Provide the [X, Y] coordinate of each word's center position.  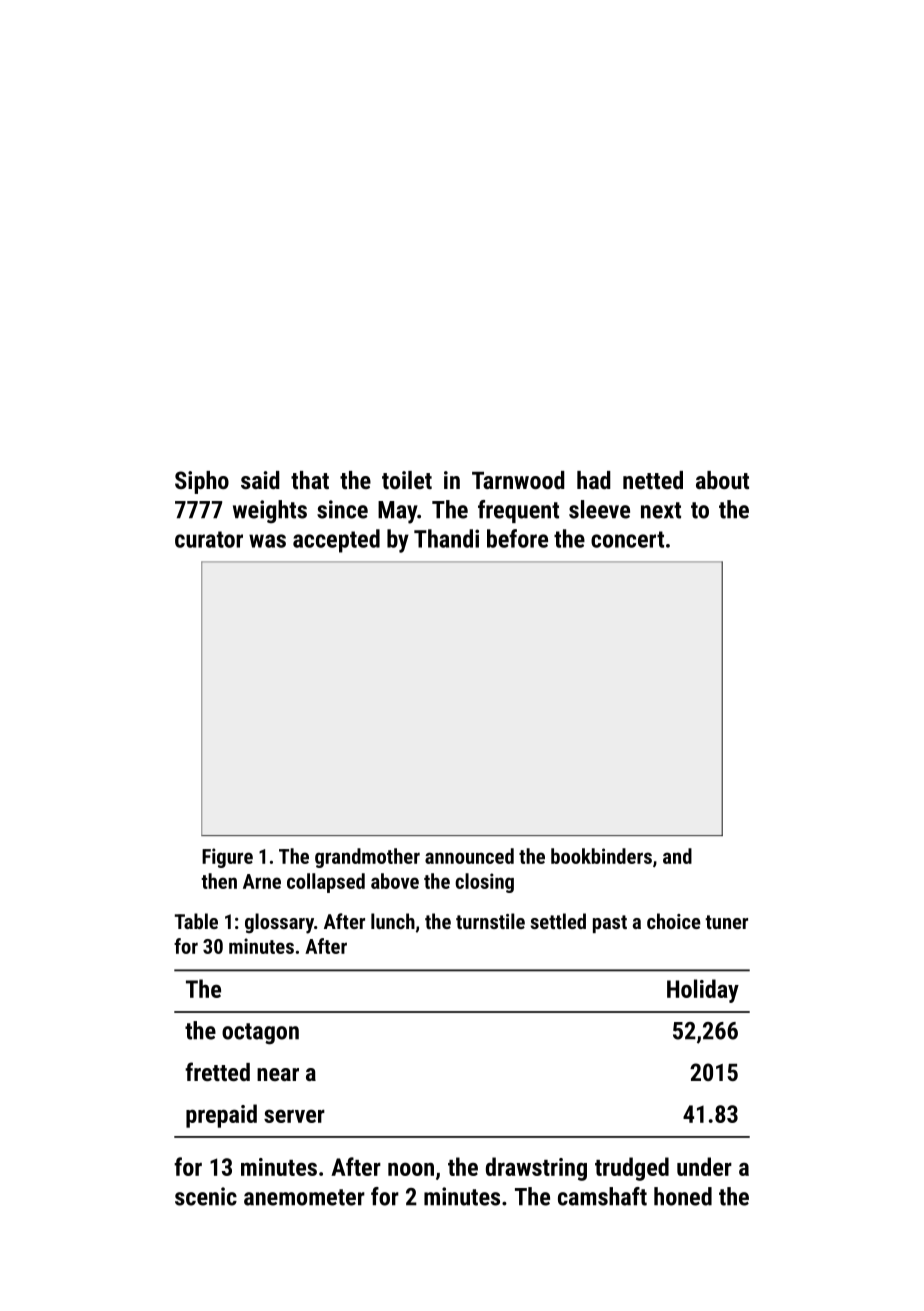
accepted [336, 541]
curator [209, 539]
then [219, 881]
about [722, 480]
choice [674, 921]
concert [627, 539]
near [278, 1074]
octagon [260, 1034]
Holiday [703, 991]
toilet [407, 480]
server [294, 1116]
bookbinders [601, 856]
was [267, 541]
